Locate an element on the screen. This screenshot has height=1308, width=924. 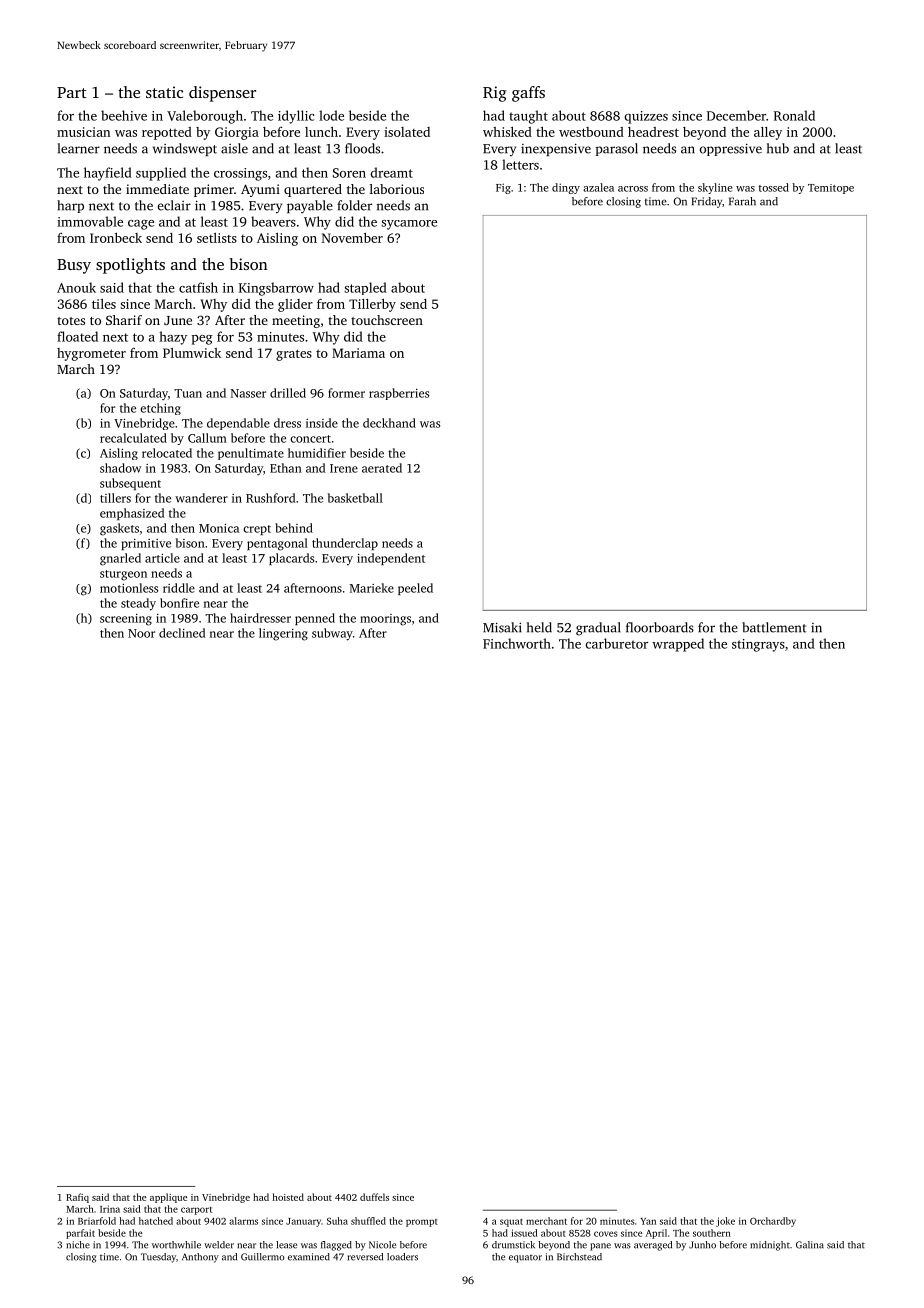
applique is located at coordinates (168, 1198).
